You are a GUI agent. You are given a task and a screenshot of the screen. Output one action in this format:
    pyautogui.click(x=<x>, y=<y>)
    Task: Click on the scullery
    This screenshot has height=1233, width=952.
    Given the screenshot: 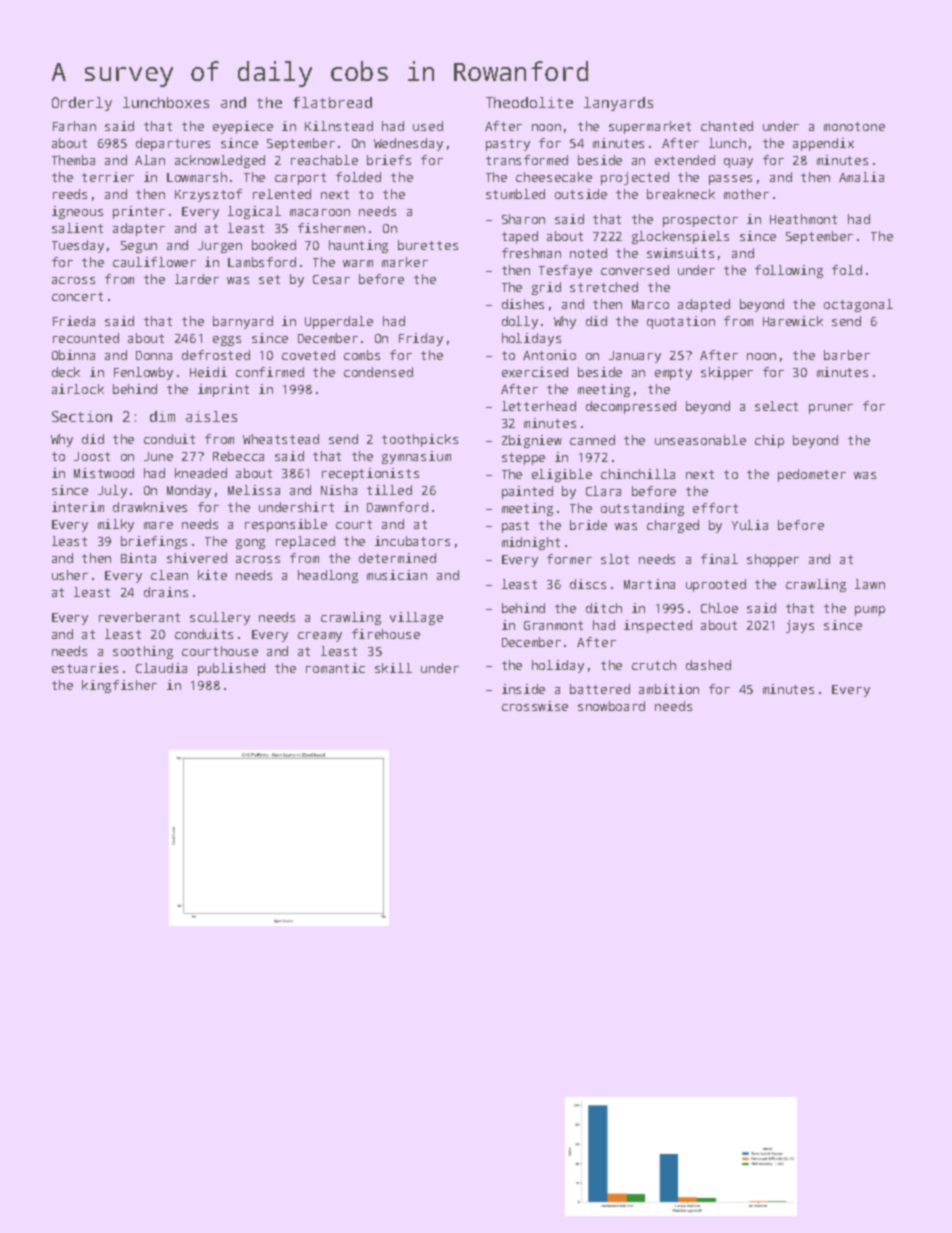 What is the action you would take?
    pyautogui.click(x=220, y=618)
